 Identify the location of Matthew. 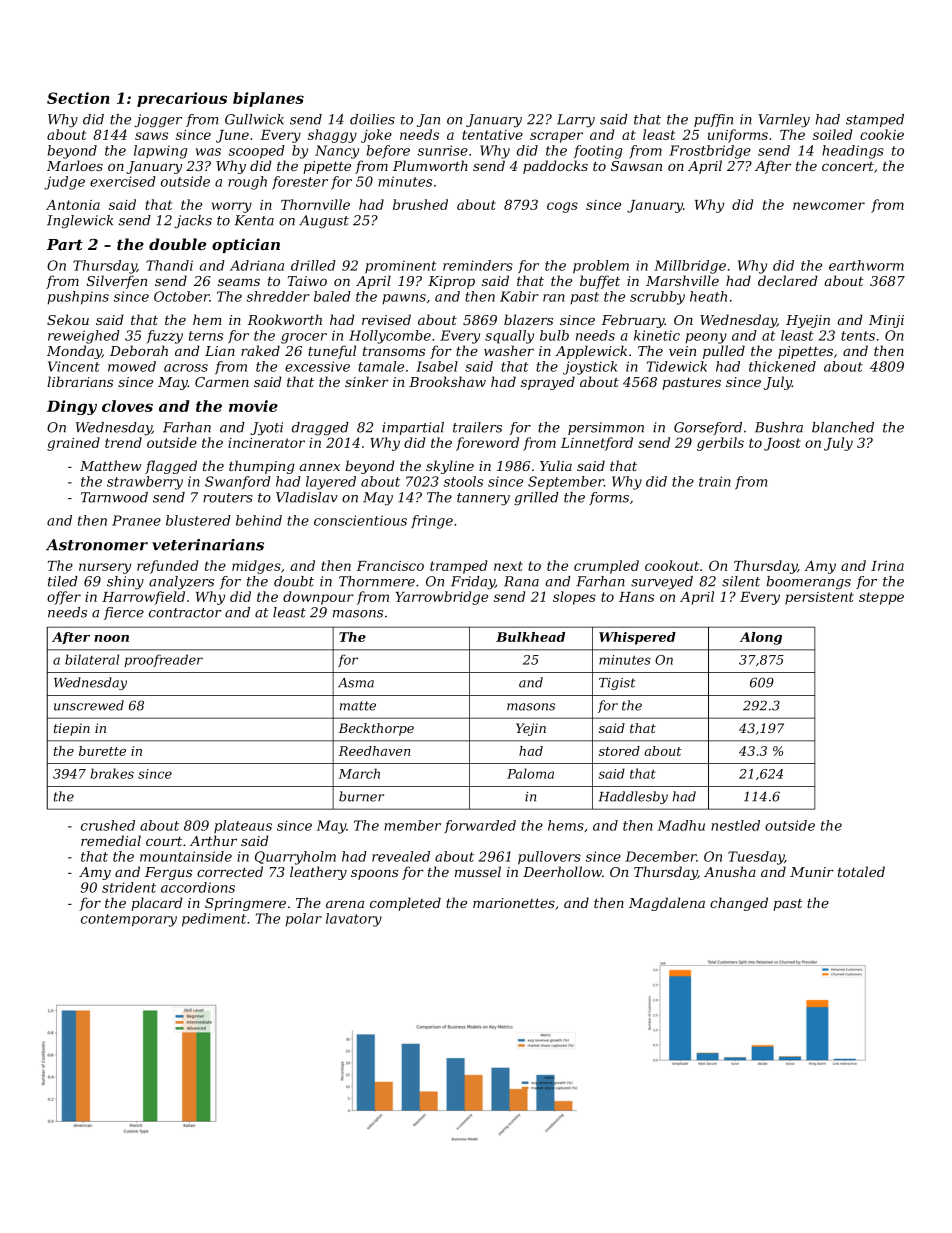
(111, 465).
